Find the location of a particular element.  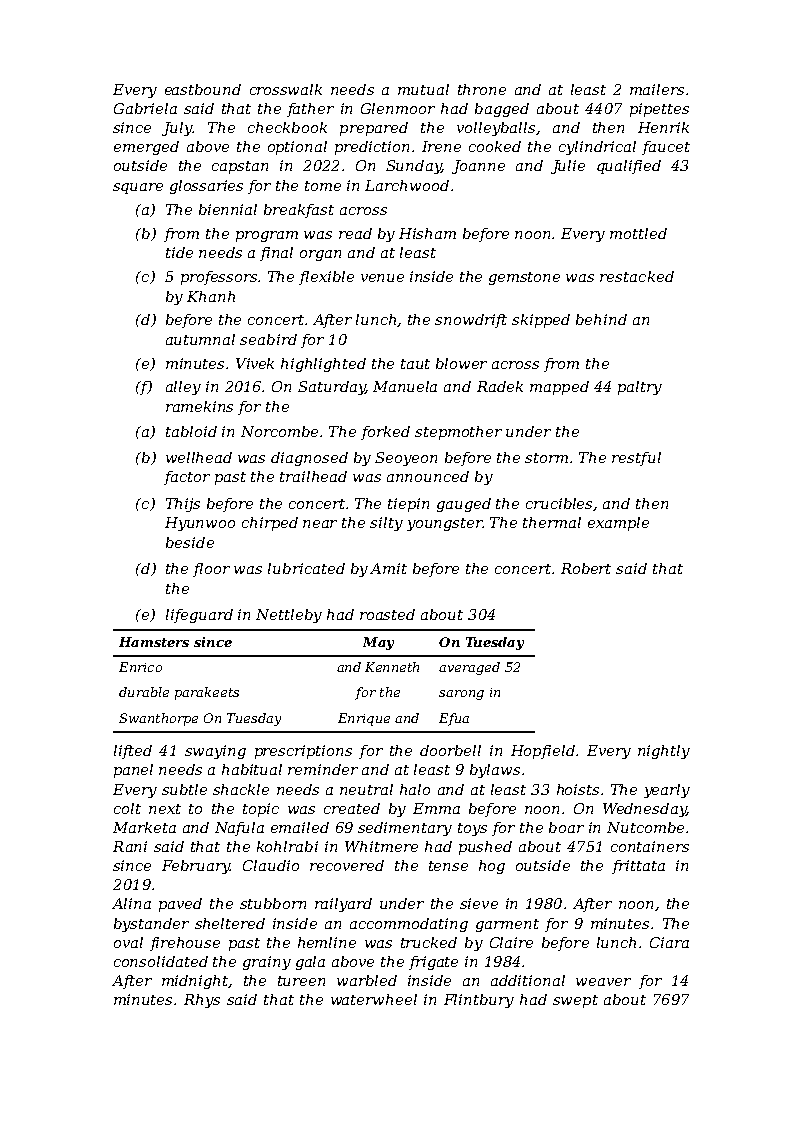

behind is located at coordinates (601, 319).
